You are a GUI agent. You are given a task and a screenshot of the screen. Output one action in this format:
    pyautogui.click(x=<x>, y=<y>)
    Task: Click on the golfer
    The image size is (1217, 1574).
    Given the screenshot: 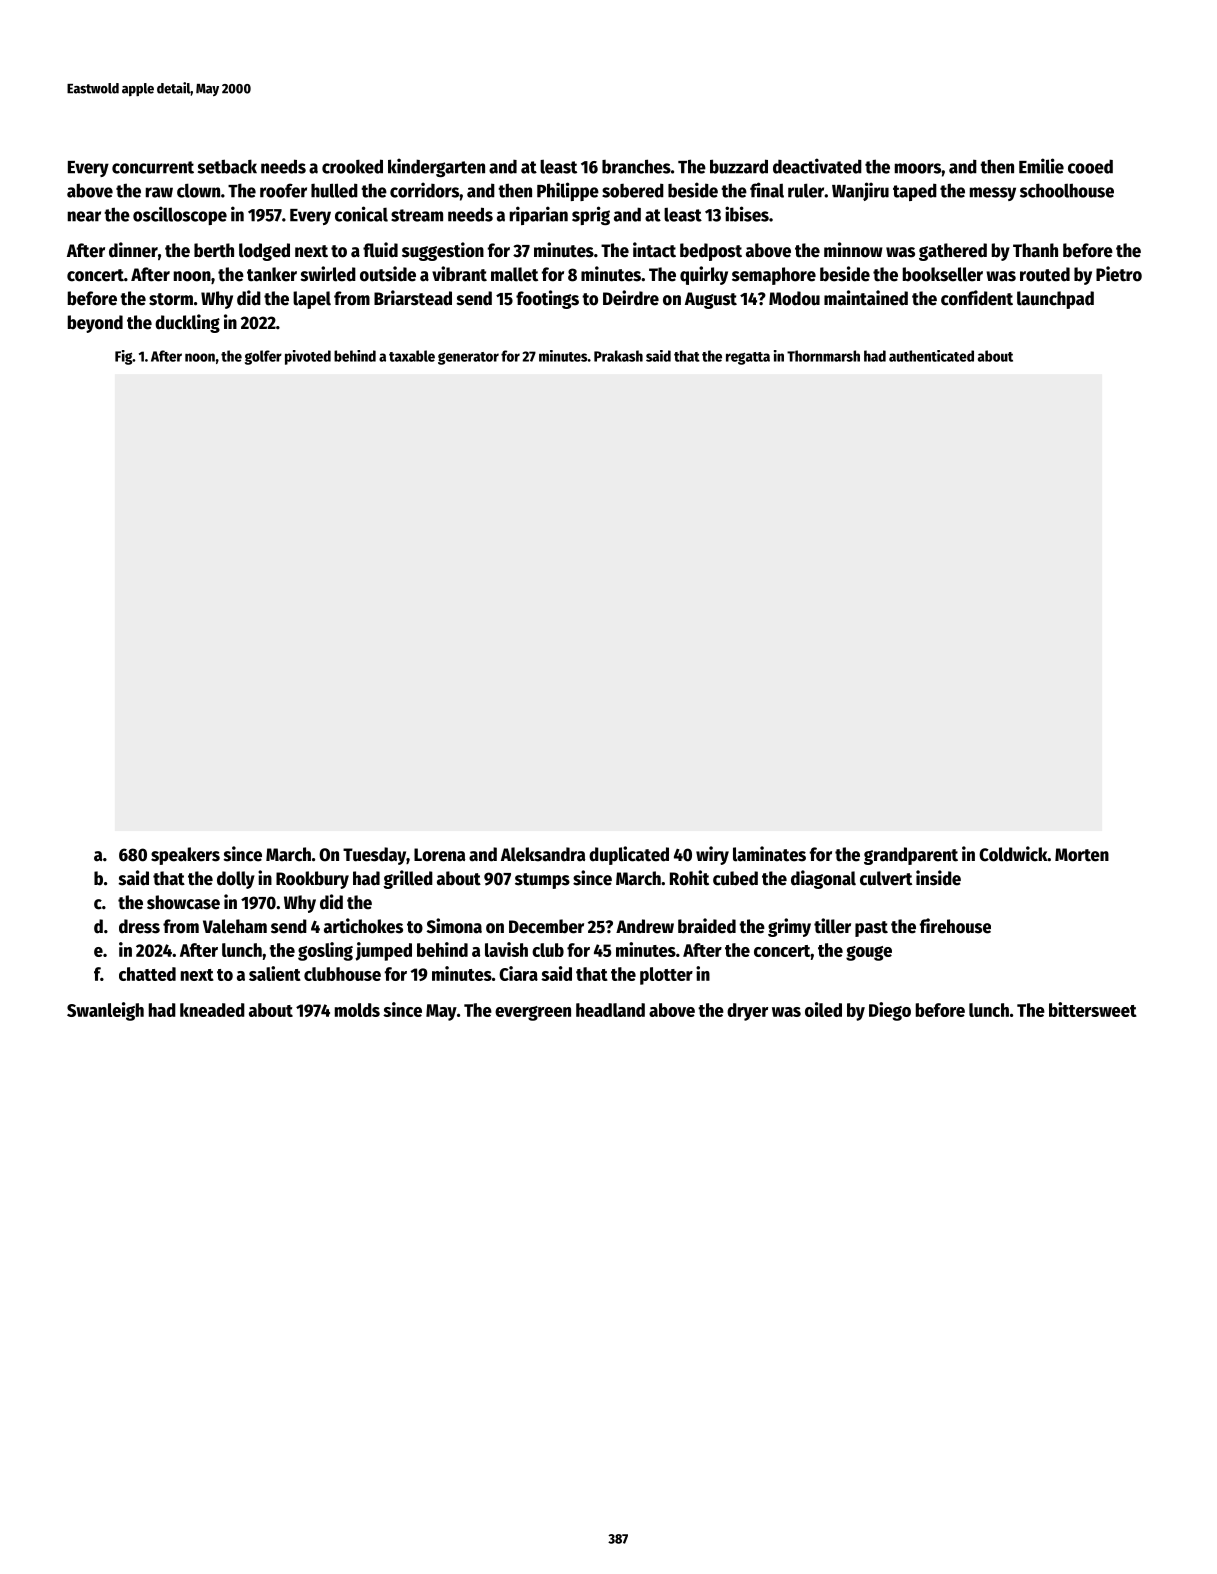 What is the action you would take?
    pyautogui.click(x=263, y=357)
